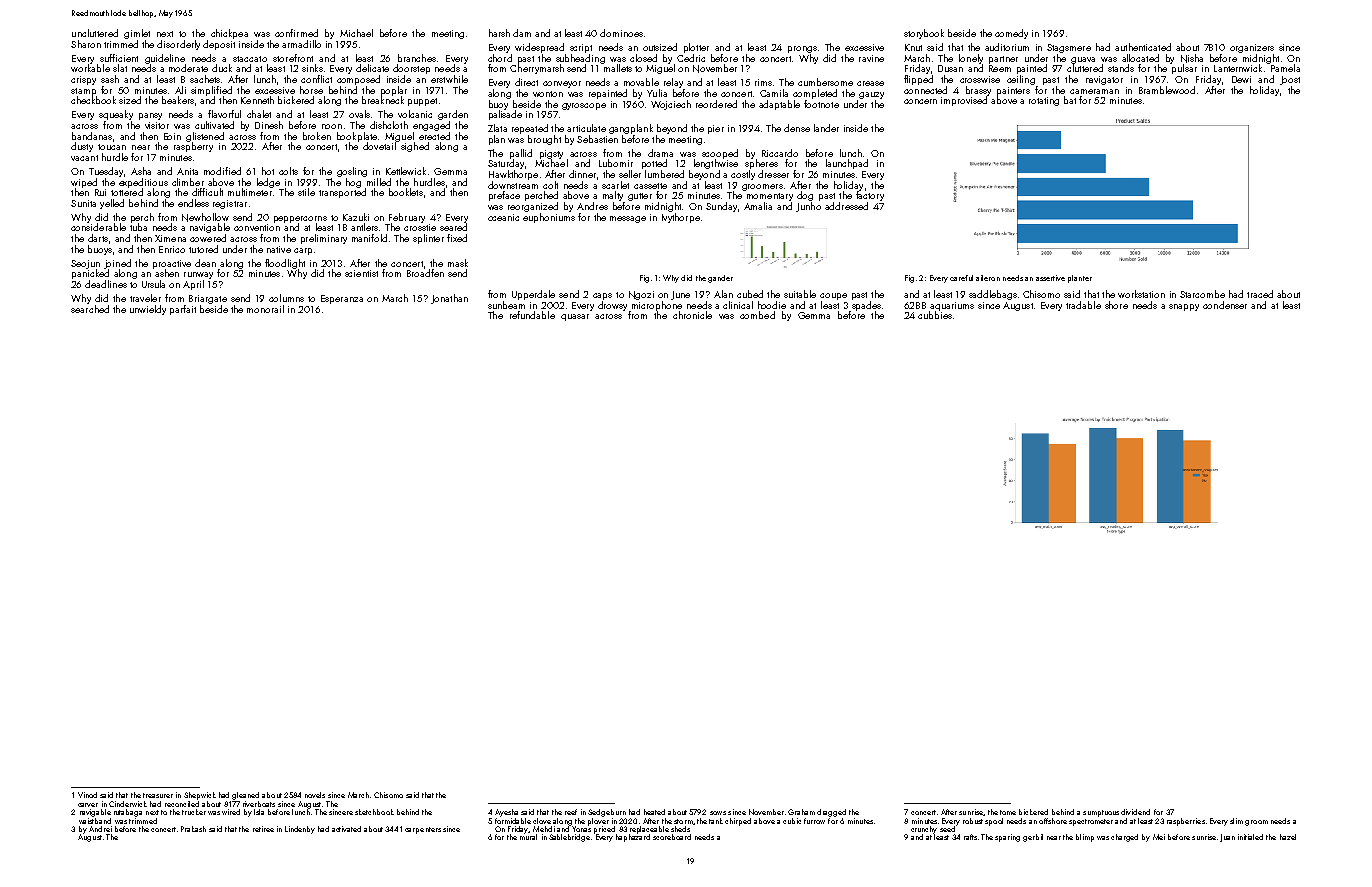 This image has width=1372, height=887. Describe the element at coordinates (1083, 305) in the image. I see `tradable` at that location.
